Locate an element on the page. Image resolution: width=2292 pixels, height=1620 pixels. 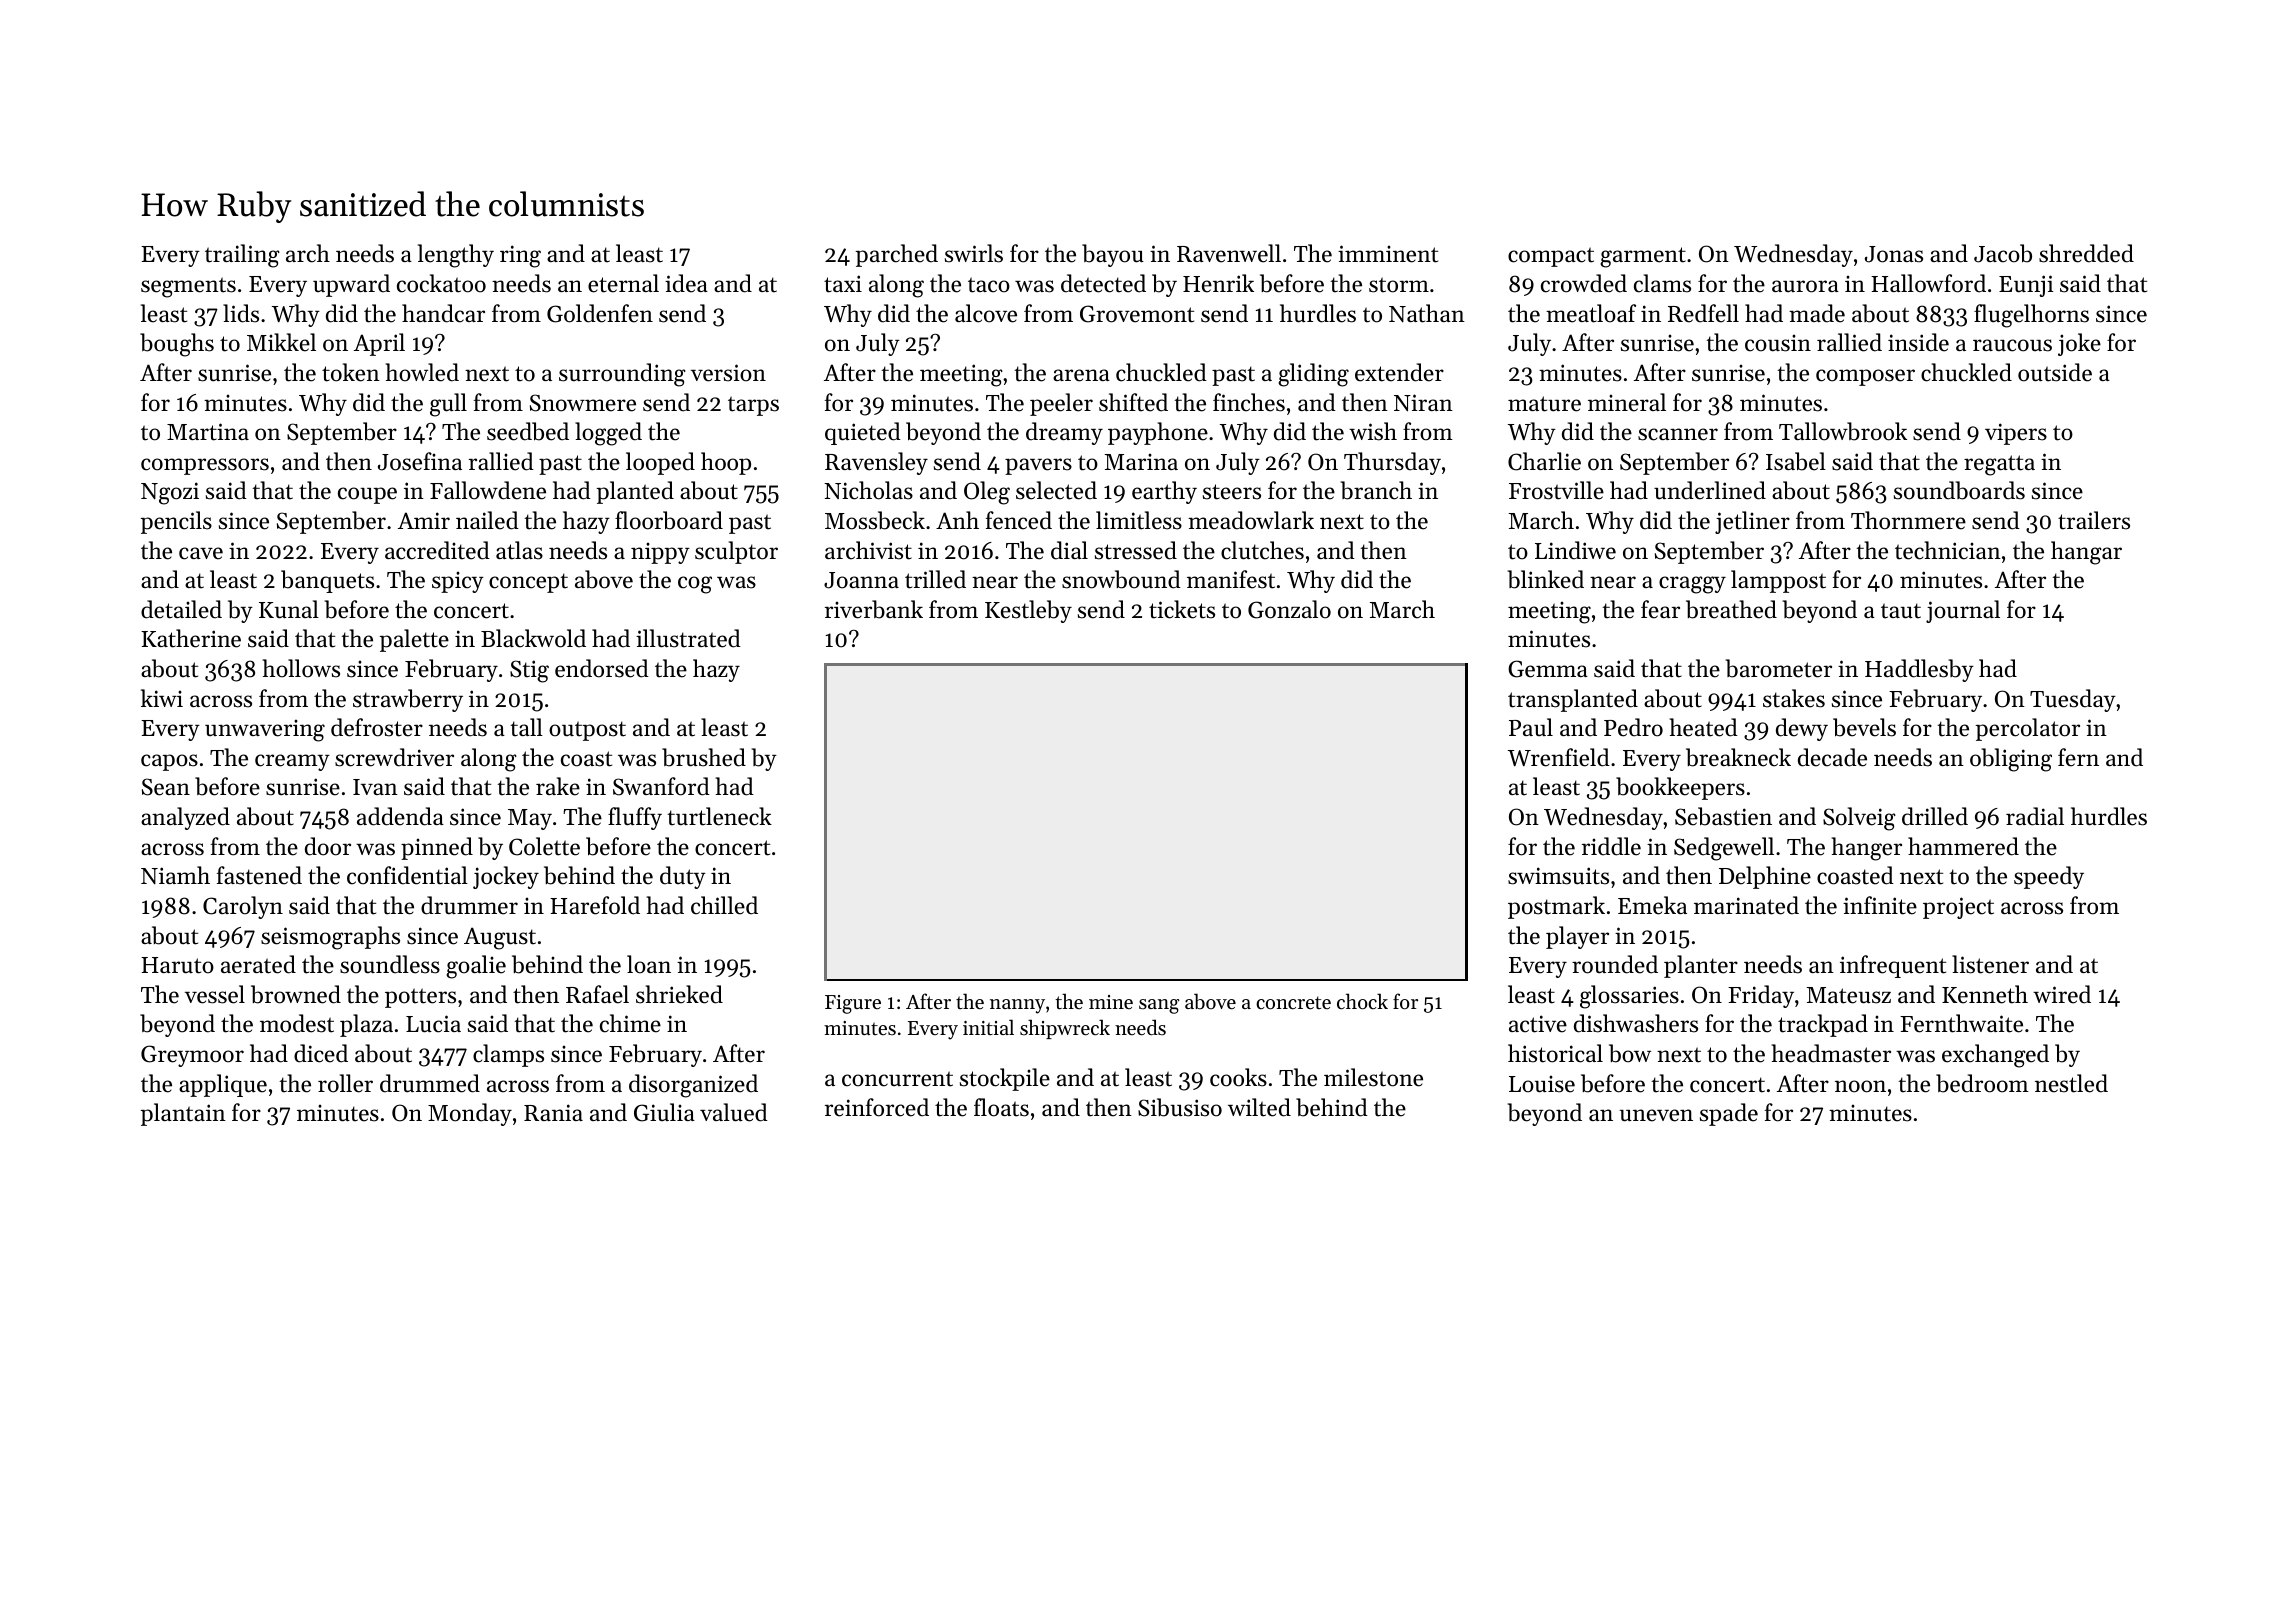
meadowlark is located at coordinates (1251, 520).
